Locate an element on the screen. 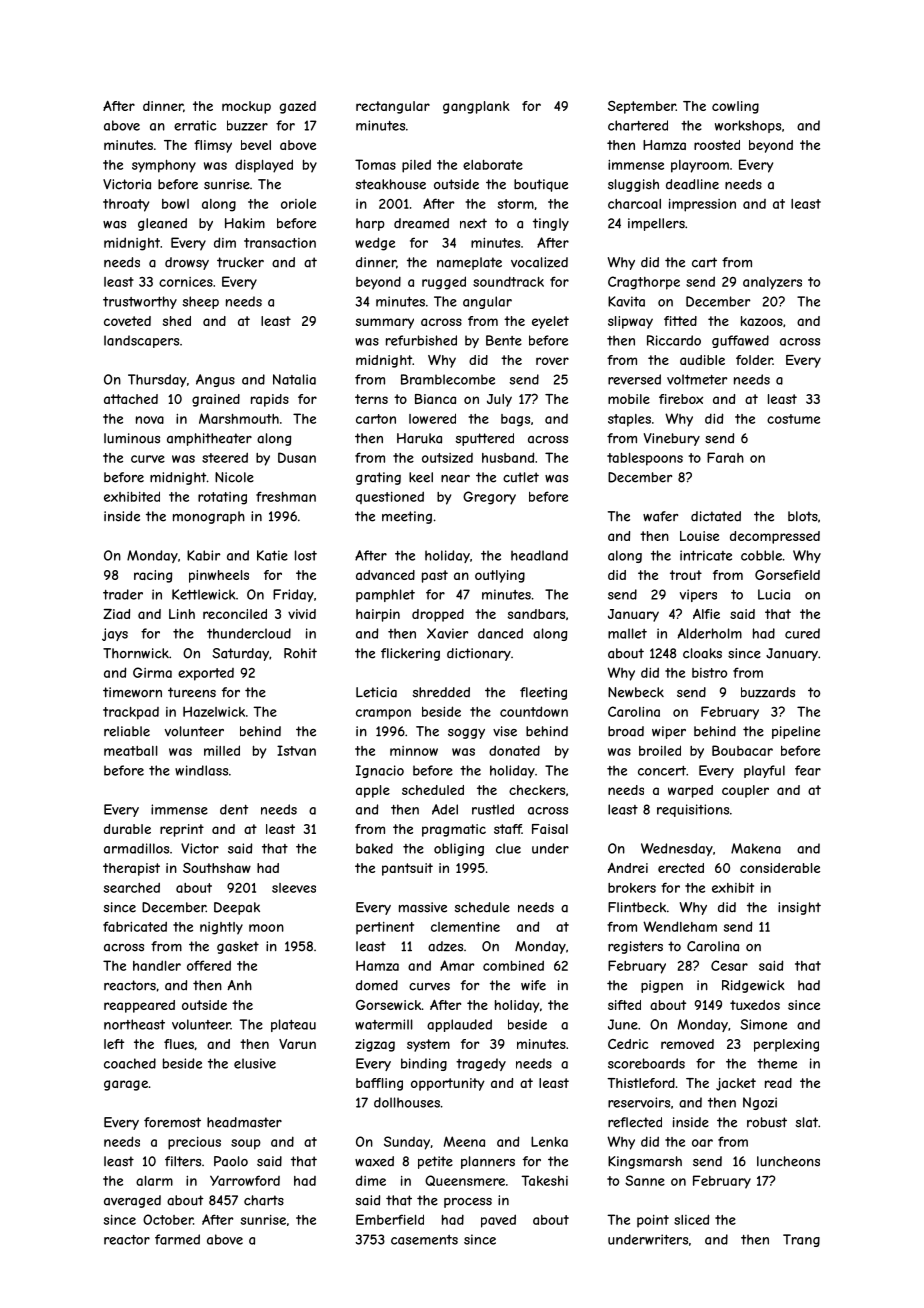  farmed is located at coordinates (177, 1239).
